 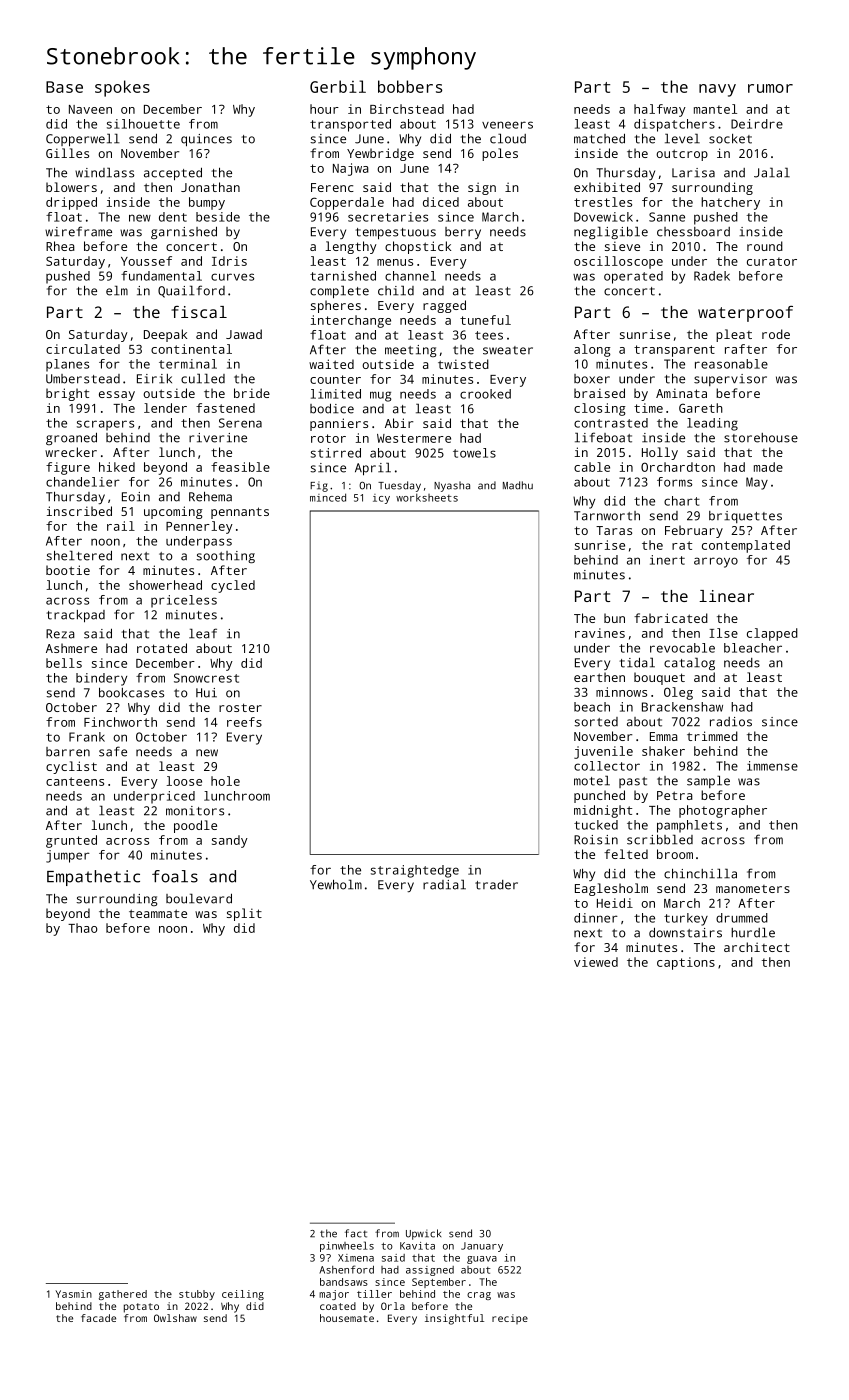 I want to click on mantel, so click(x=715, y=109).
